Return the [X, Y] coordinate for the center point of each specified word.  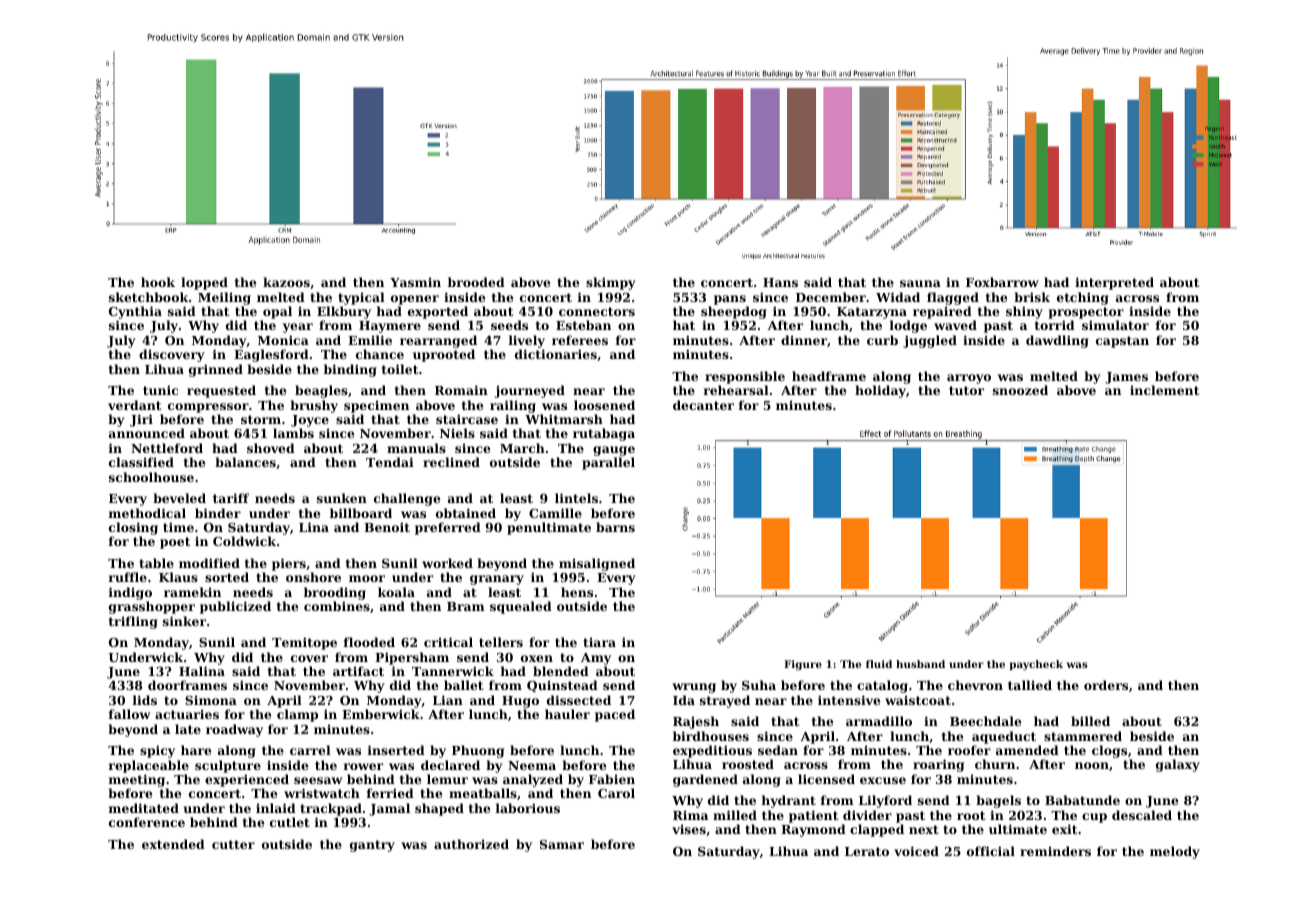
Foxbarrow [1002, 282]
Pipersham [412, 658]
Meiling [224, 298]
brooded [476, 282]
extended [173, 844]
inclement [1164, 390]
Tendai [390, 462]
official [991, 851]
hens [577, 592]
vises [689, 829]
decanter [703, 405]
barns [615, 527]
